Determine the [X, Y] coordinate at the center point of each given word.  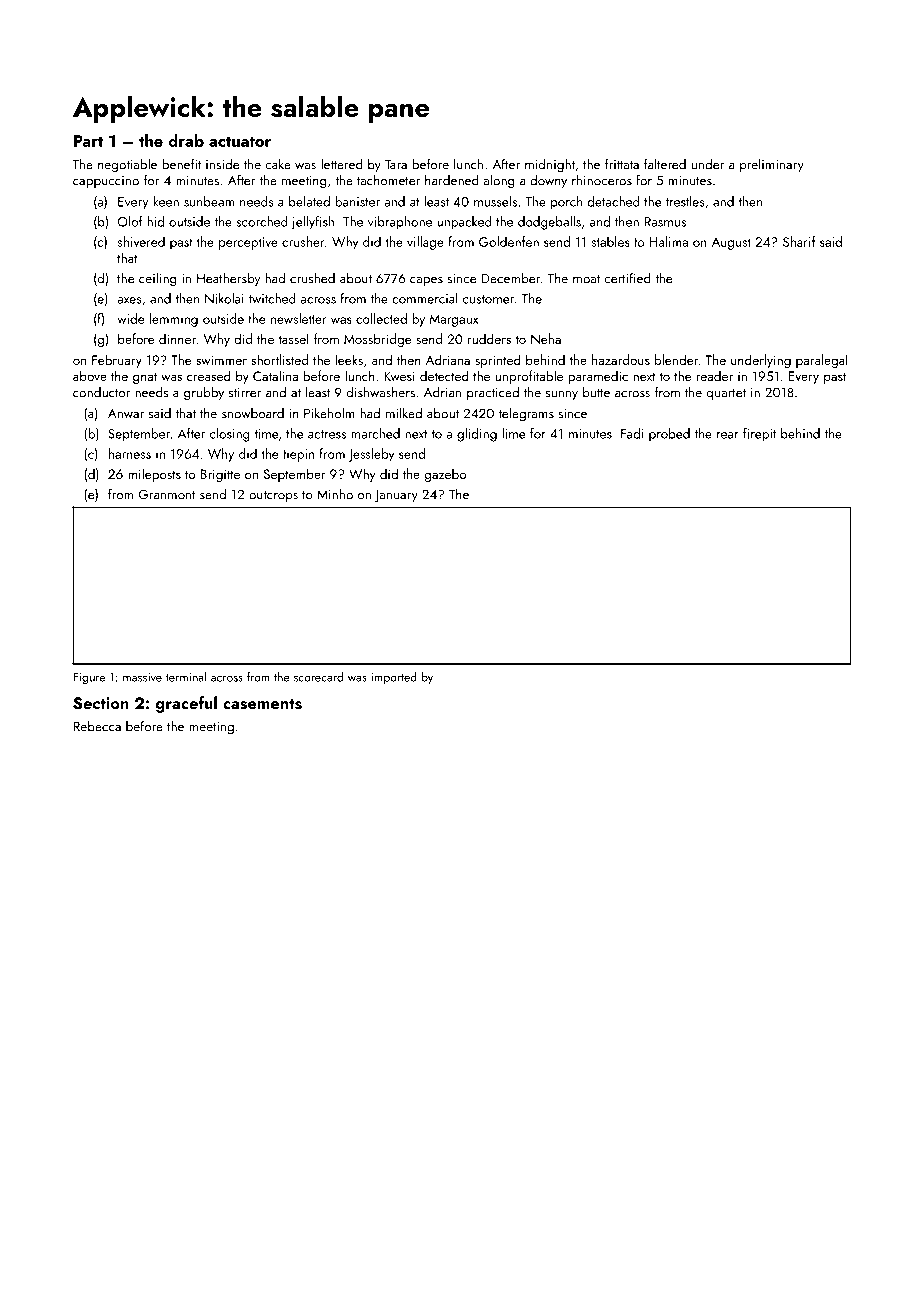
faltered [665, 164]
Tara [396, 164]
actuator [240, 141]
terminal [186, 677]
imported [394, 678]
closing [230, 435]
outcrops [273, 496]
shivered [141, 241]
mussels [495, 201]
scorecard [318, 677]
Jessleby [371, 455]
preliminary [772, 165]
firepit [759, 435]
